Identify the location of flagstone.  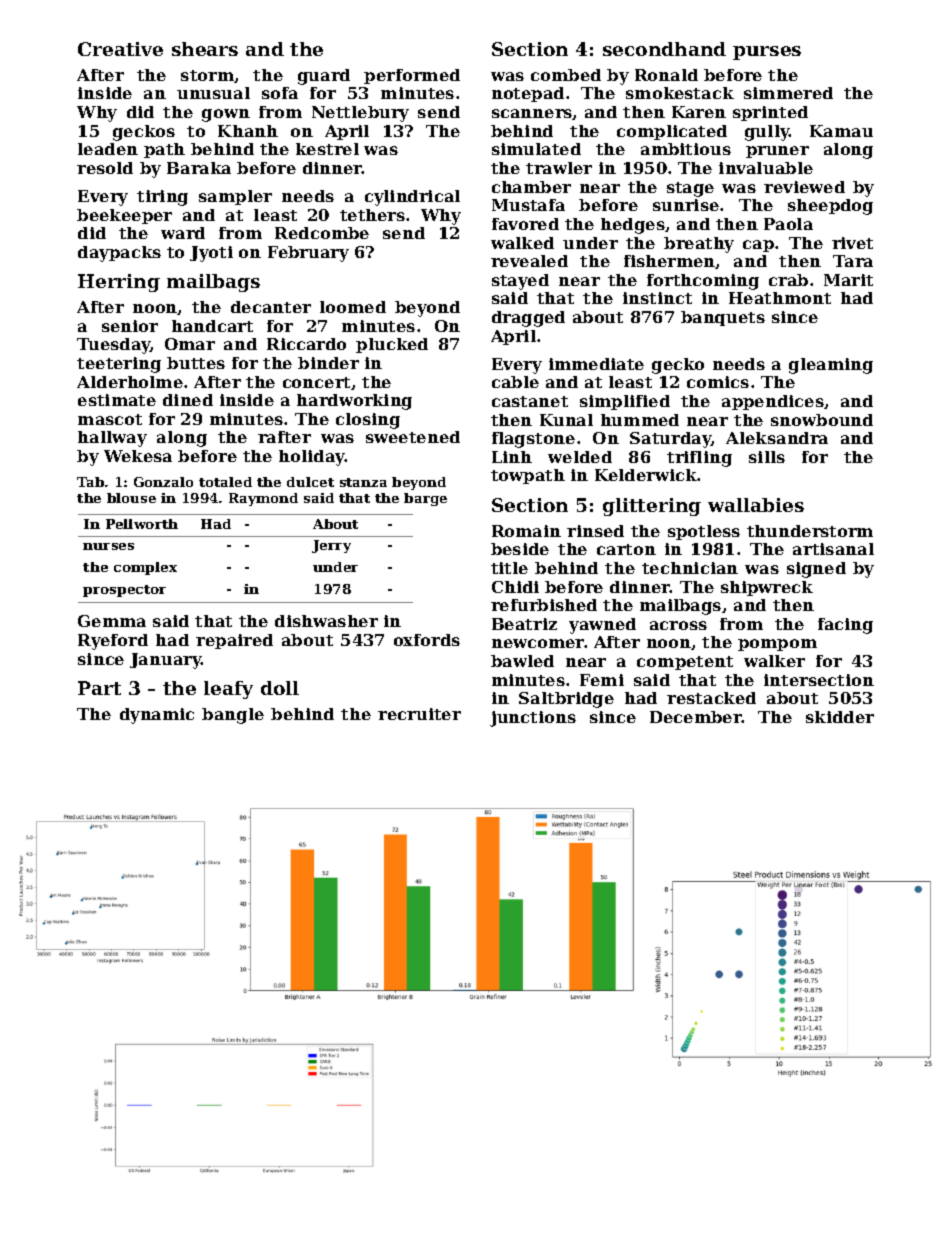
(533, 440).
